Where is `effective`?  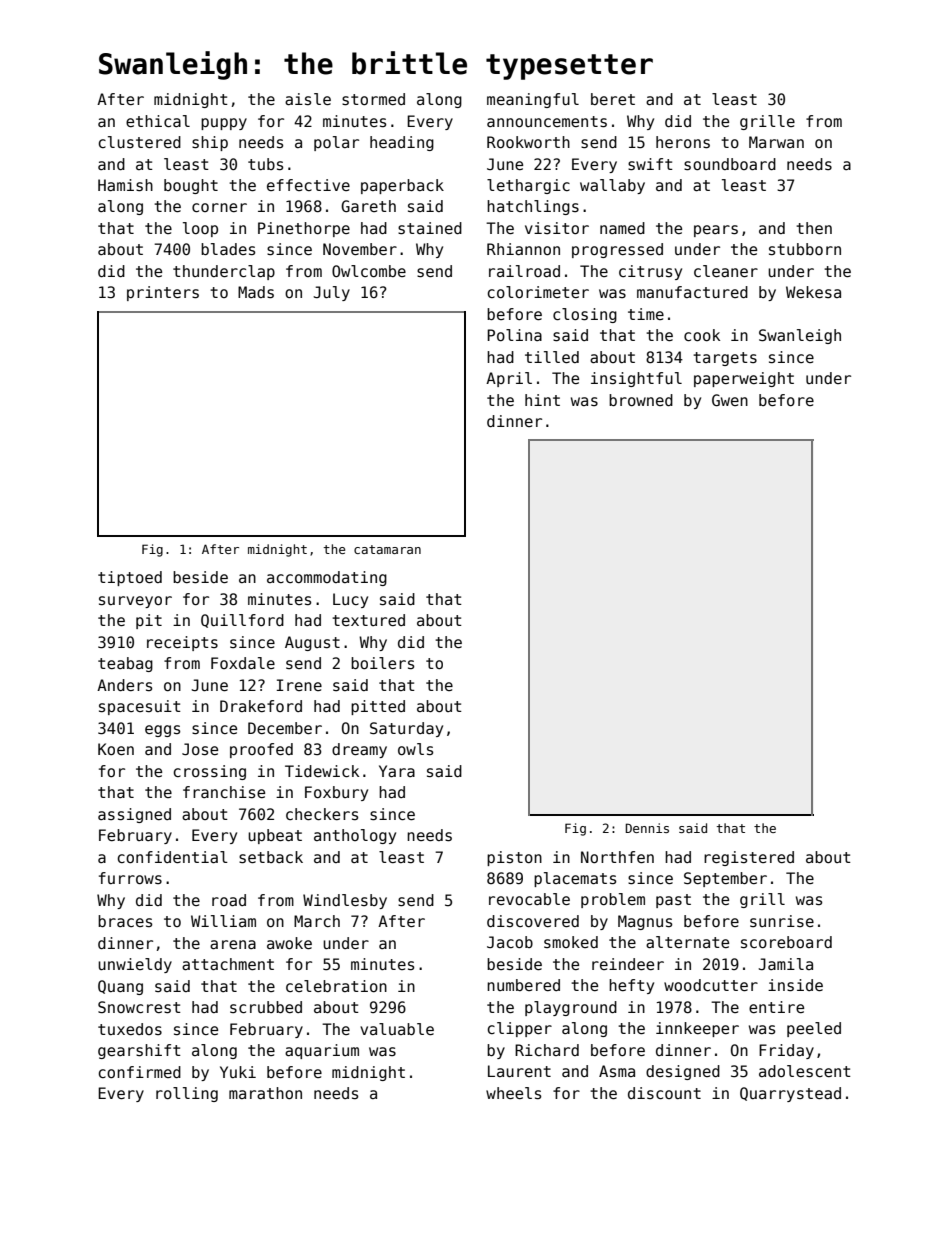 effective is located at coordinates (308, 185).
